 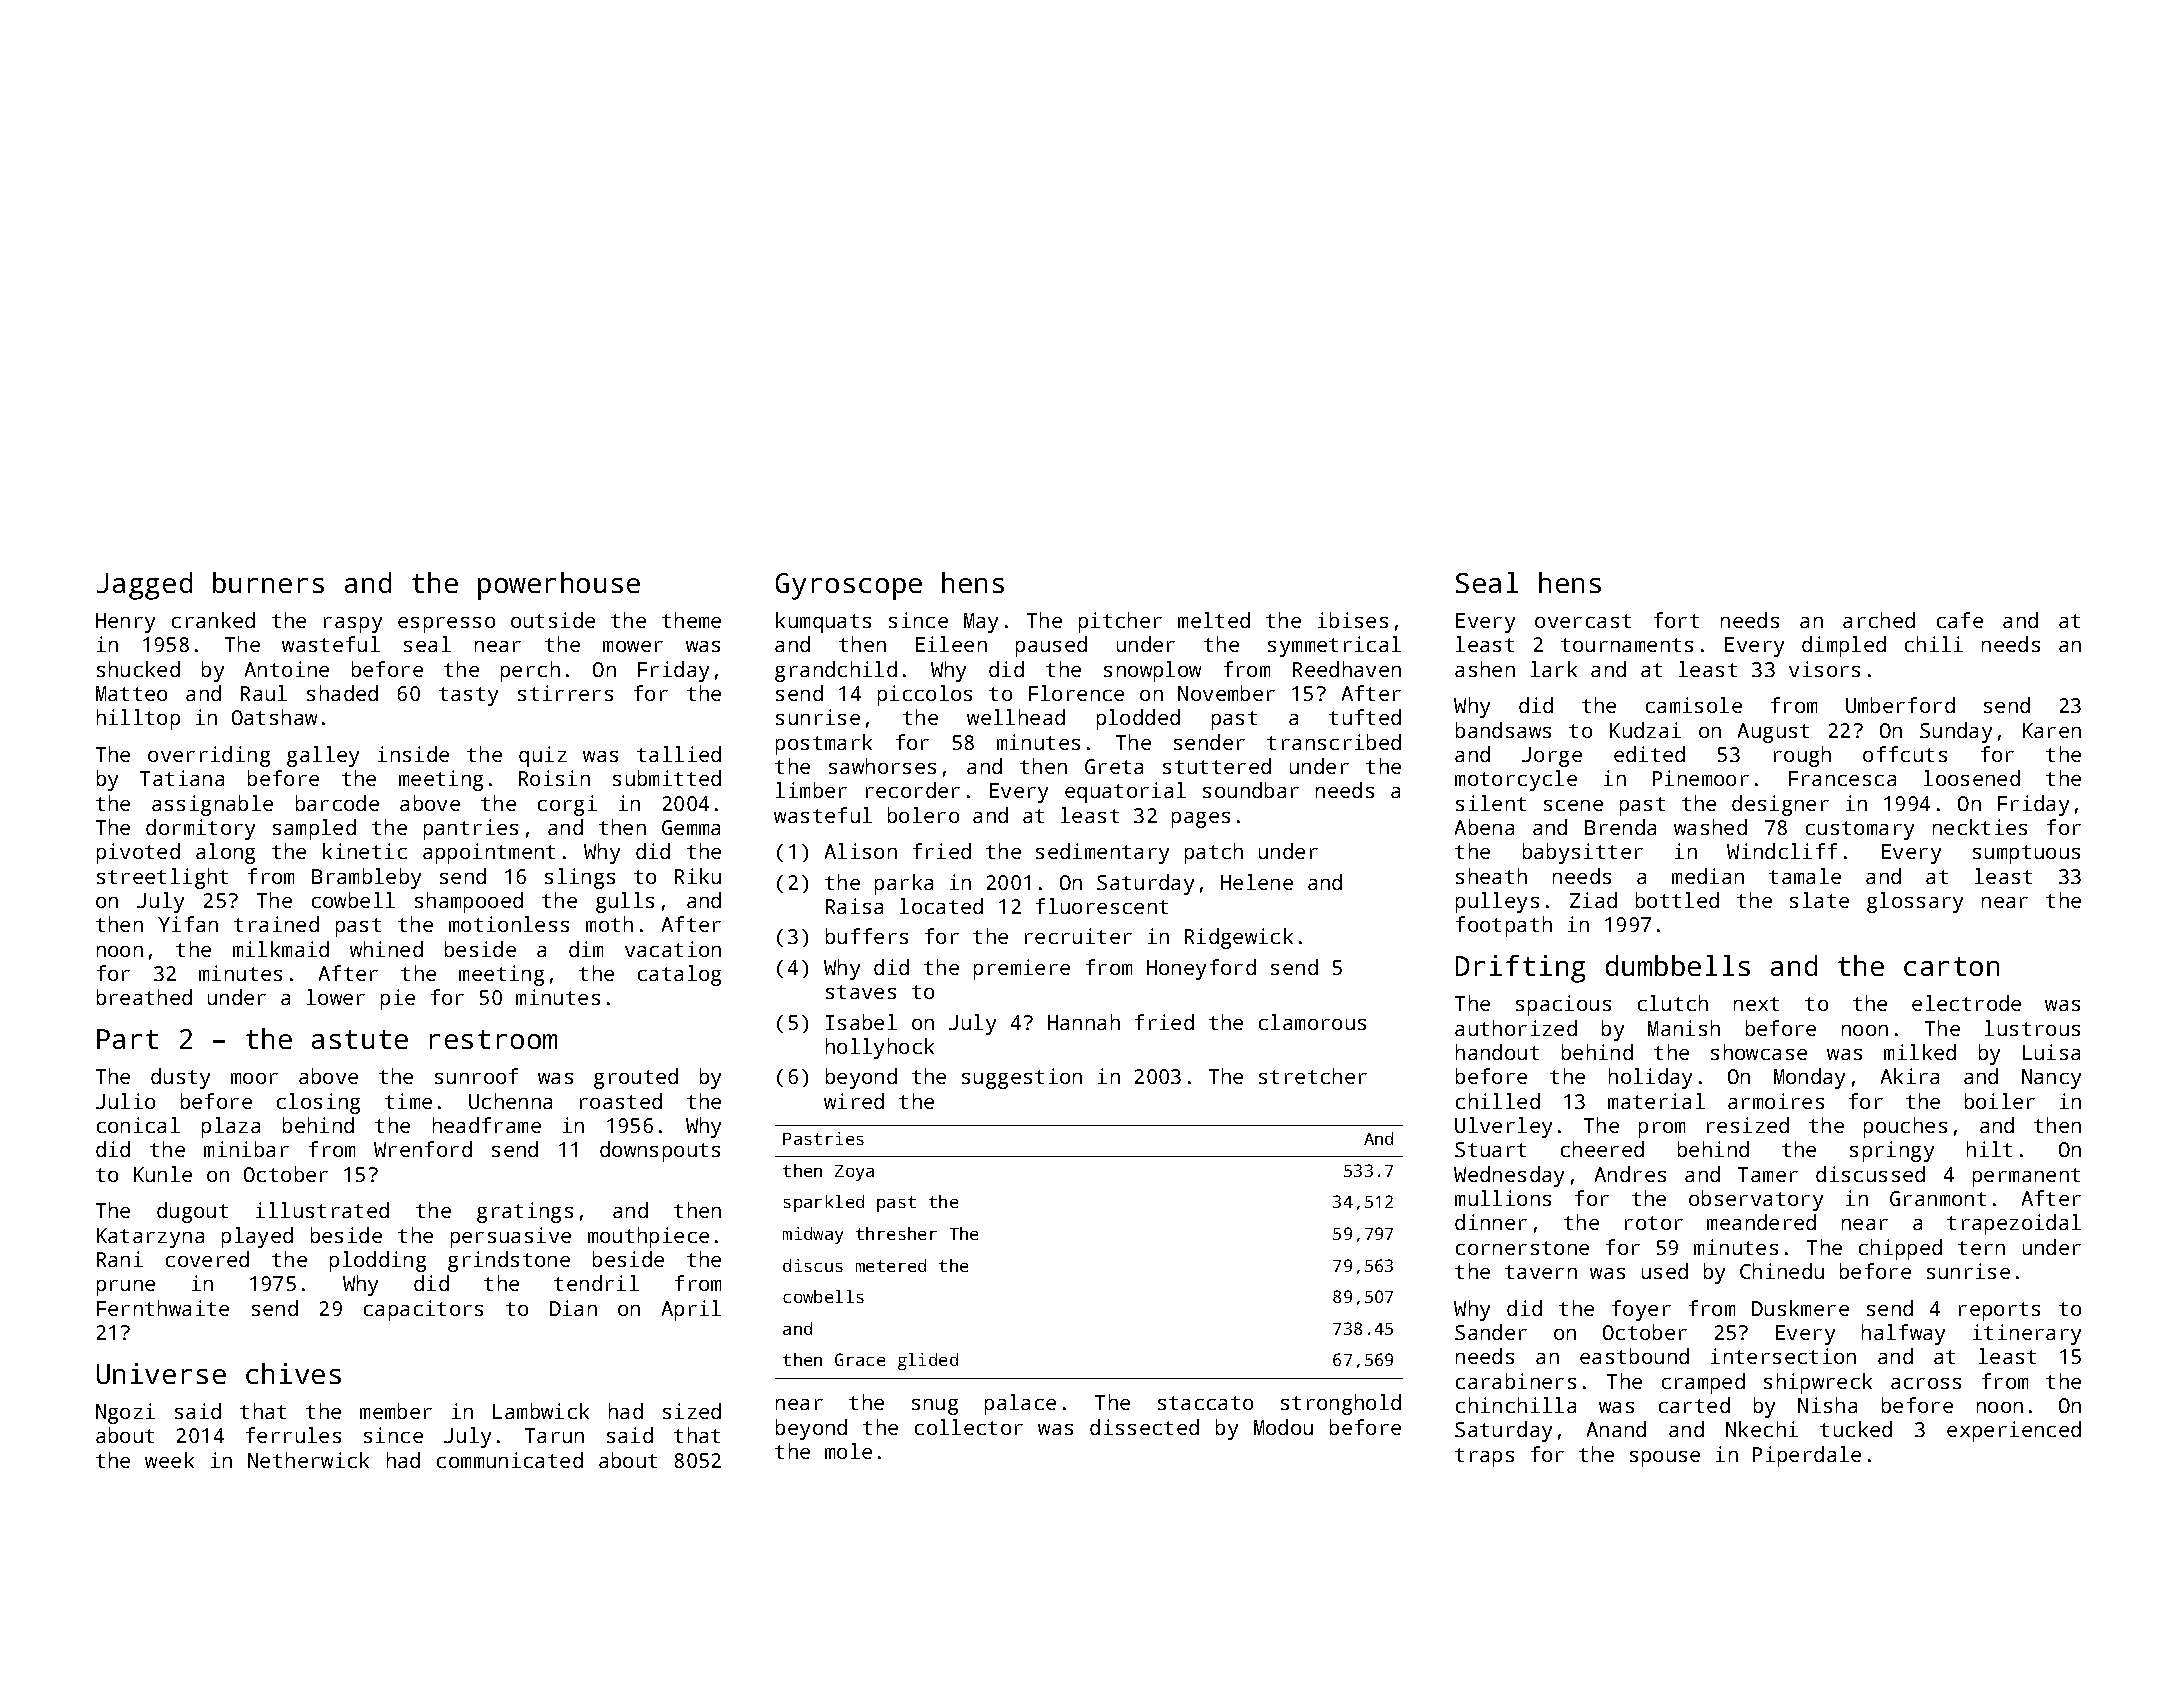 I want to click on Greta, so click(x=1114, y=766).
